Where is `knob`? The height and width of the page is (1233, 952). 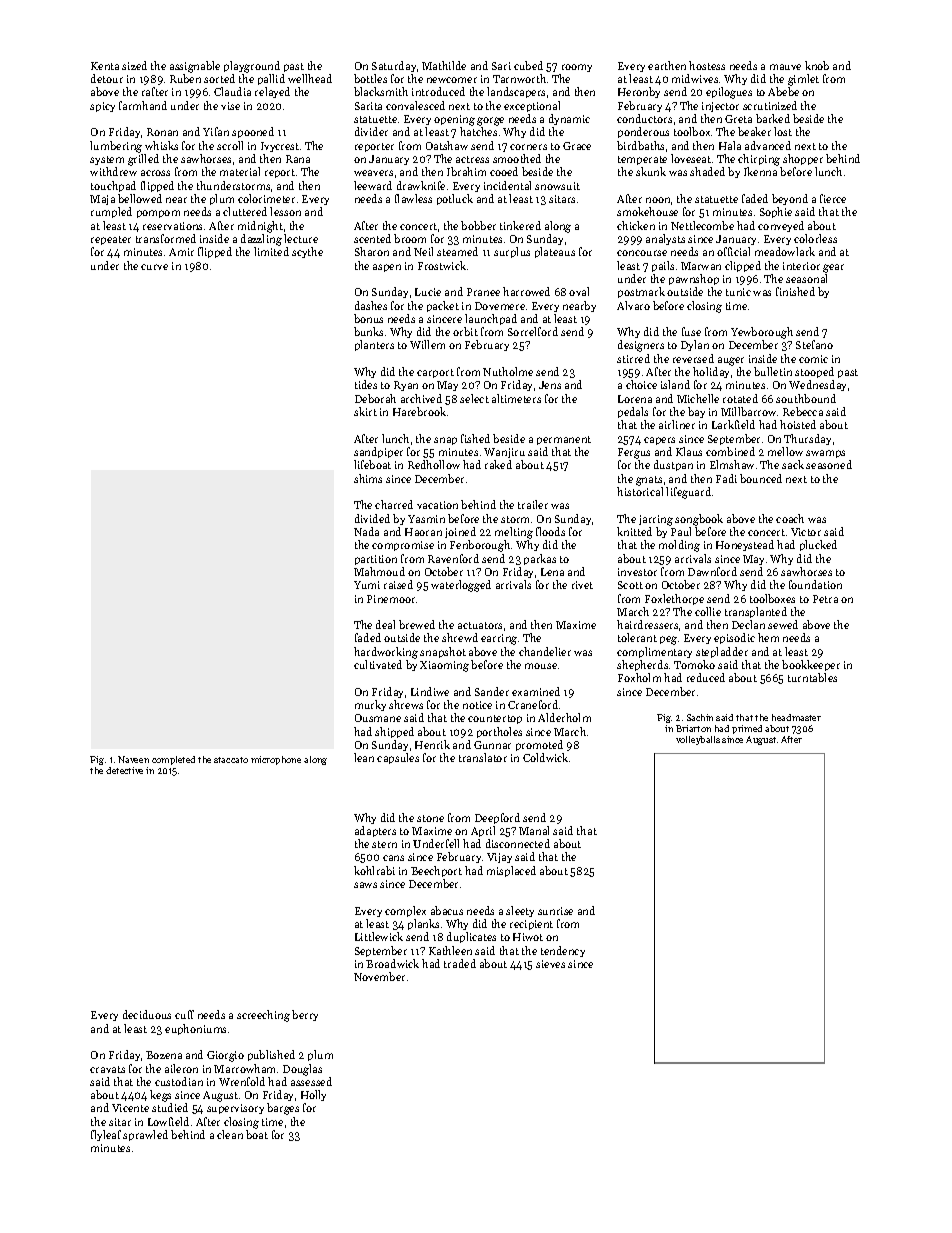 knob is located at coordinates (817, 65).
